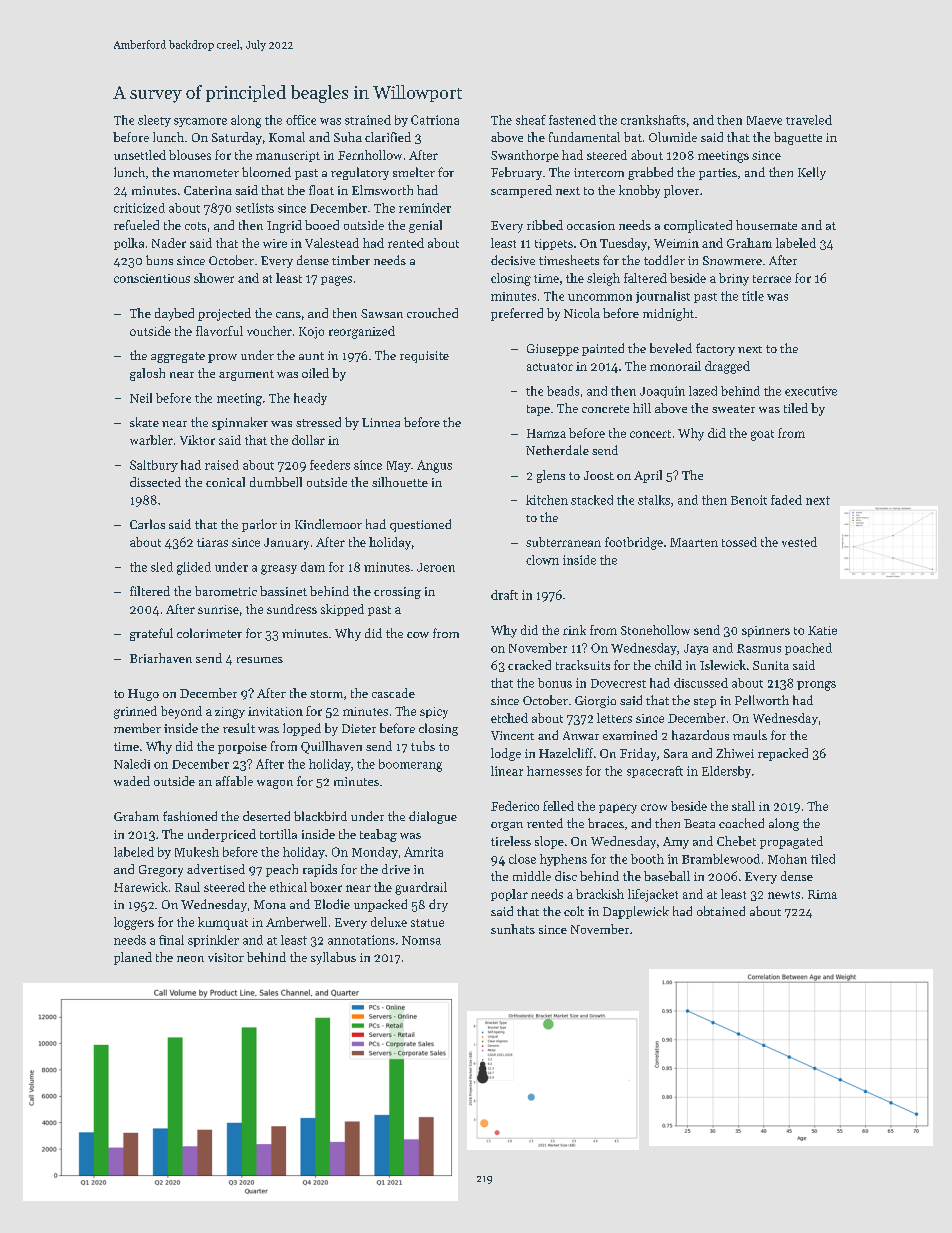  What do you see at coordinates (161, 658) in the image?
I see `Briarhaven` at bounding box center [161, 658].
